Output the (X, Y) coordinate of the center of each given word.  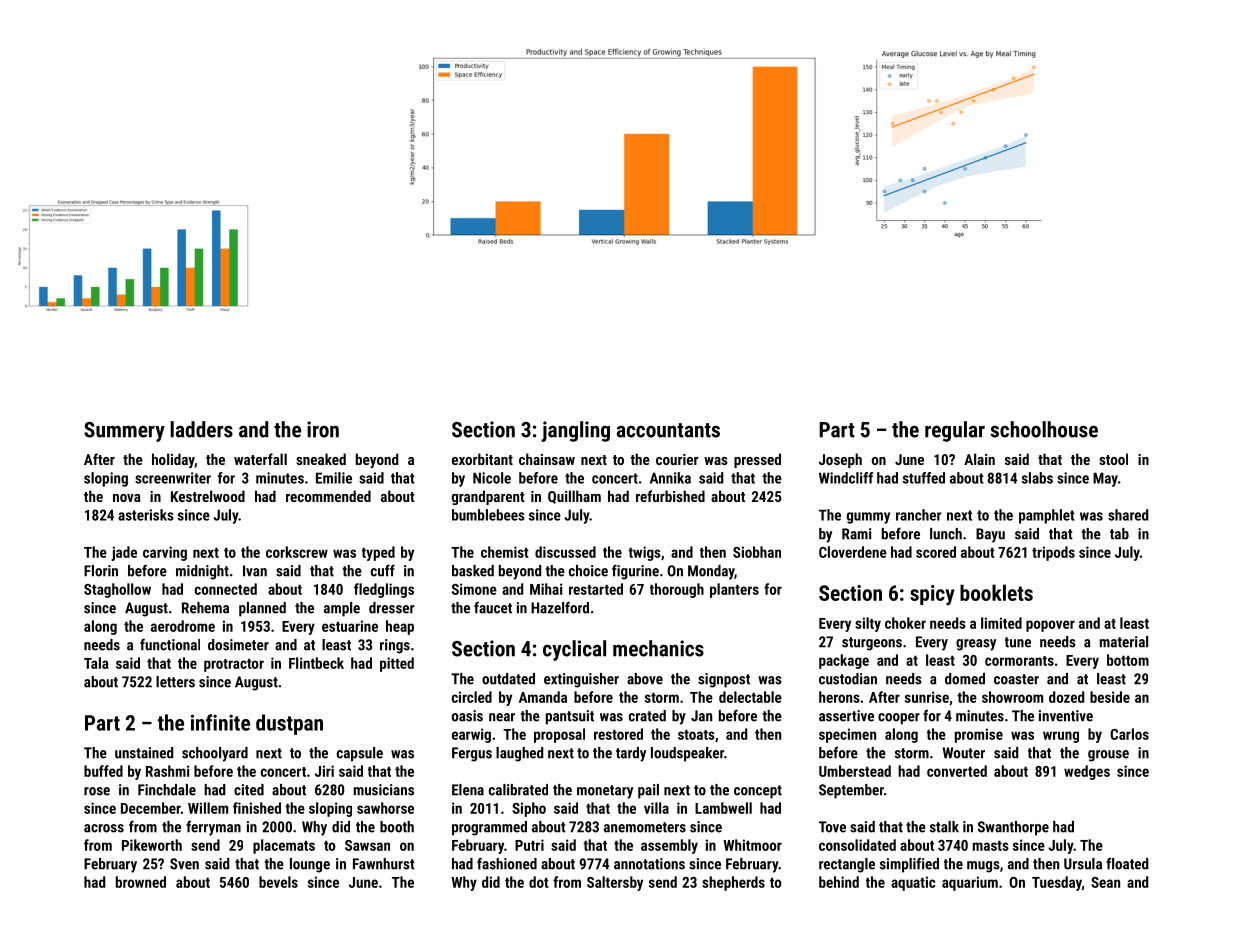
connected (226, 589)
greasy (976, 645)
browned (141, 882)
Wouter (964, 753)
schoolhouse (1044, 429)
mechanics (658, 648)
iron (323, 429)
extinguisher (581, 680)
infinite (220, 722)
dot (539, 882)
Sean (1105, 882)
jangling (575, 431)
